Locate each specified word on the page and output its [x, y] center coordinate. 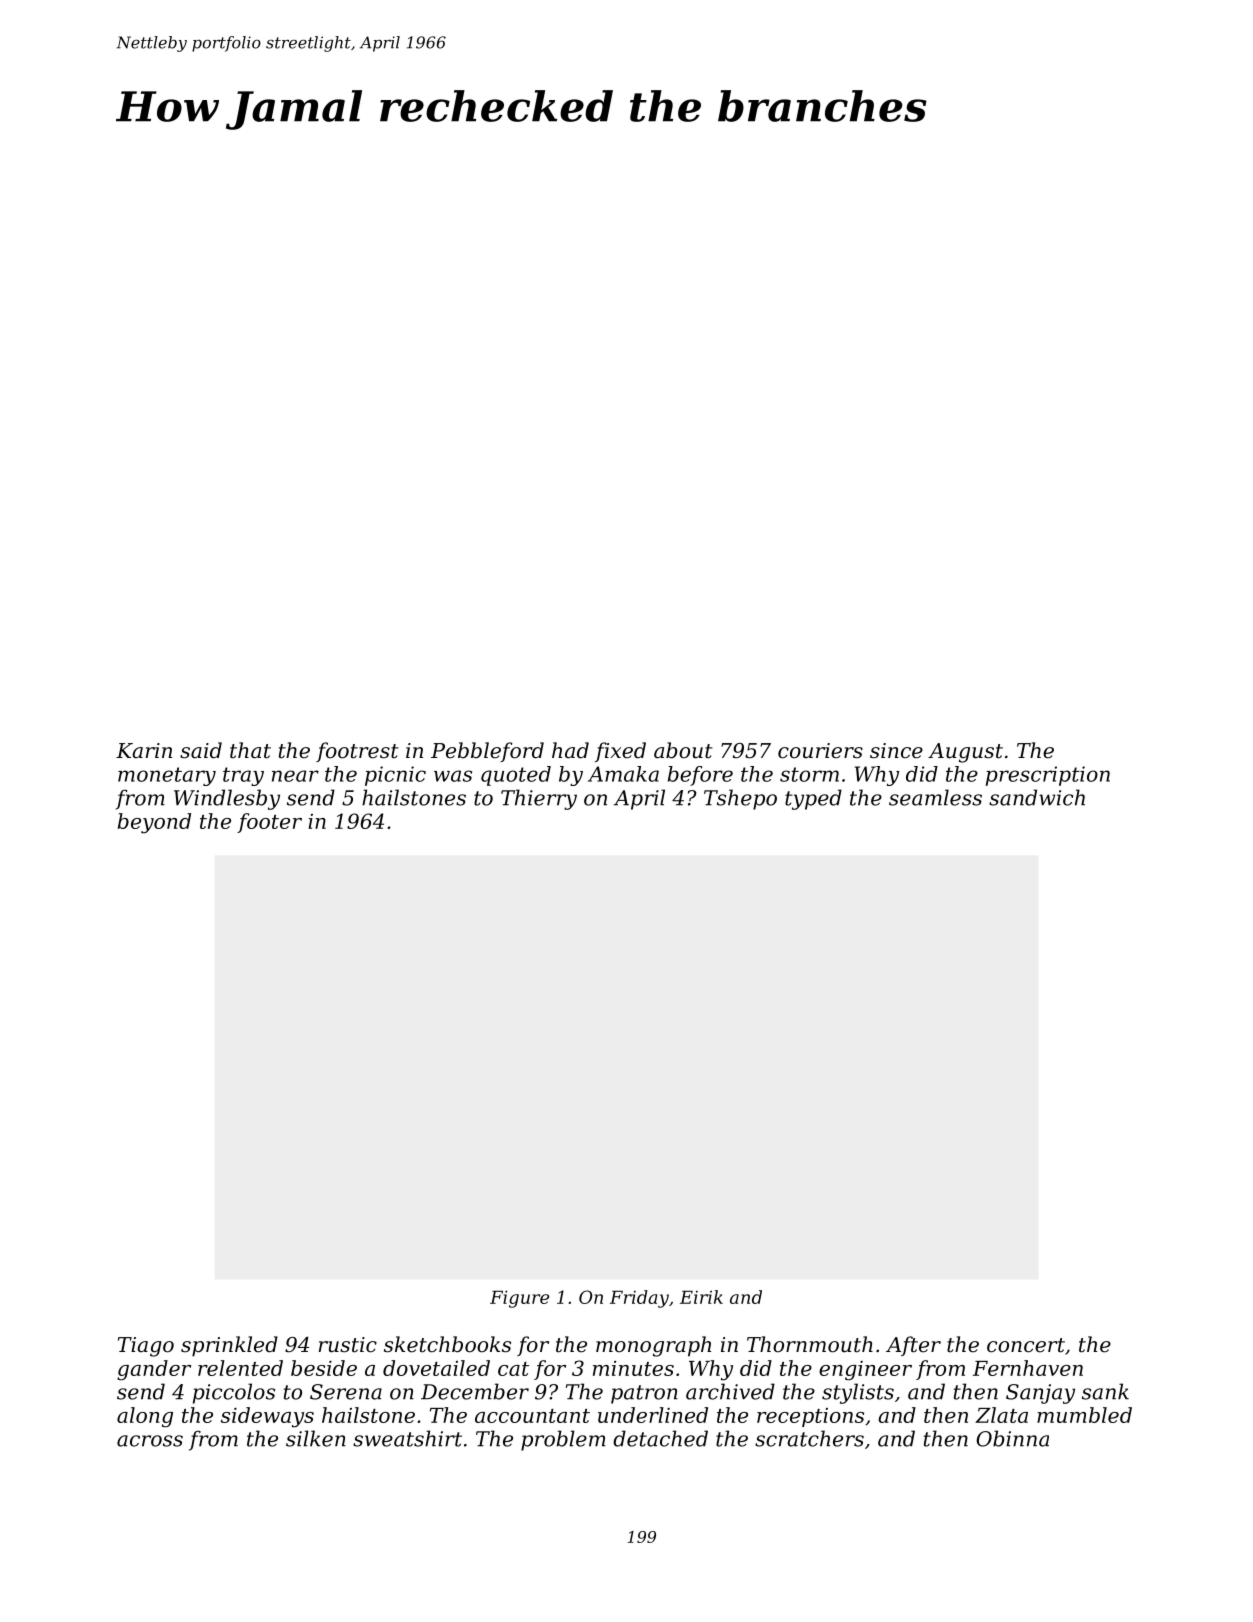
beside [324, 1368]
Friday [639, 1299]
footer [269, 823]
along [145, 1417]
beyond [154, 823]
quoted [516, 776]
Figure [519, 1299]
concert [1026, 1345]
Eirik [701, 1297]
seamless [935, 797]
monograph [653, 1346]
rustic [348, 1345]
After [913, 1346]
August [965, 753]
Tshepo [740, 799]
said [201, 750]
